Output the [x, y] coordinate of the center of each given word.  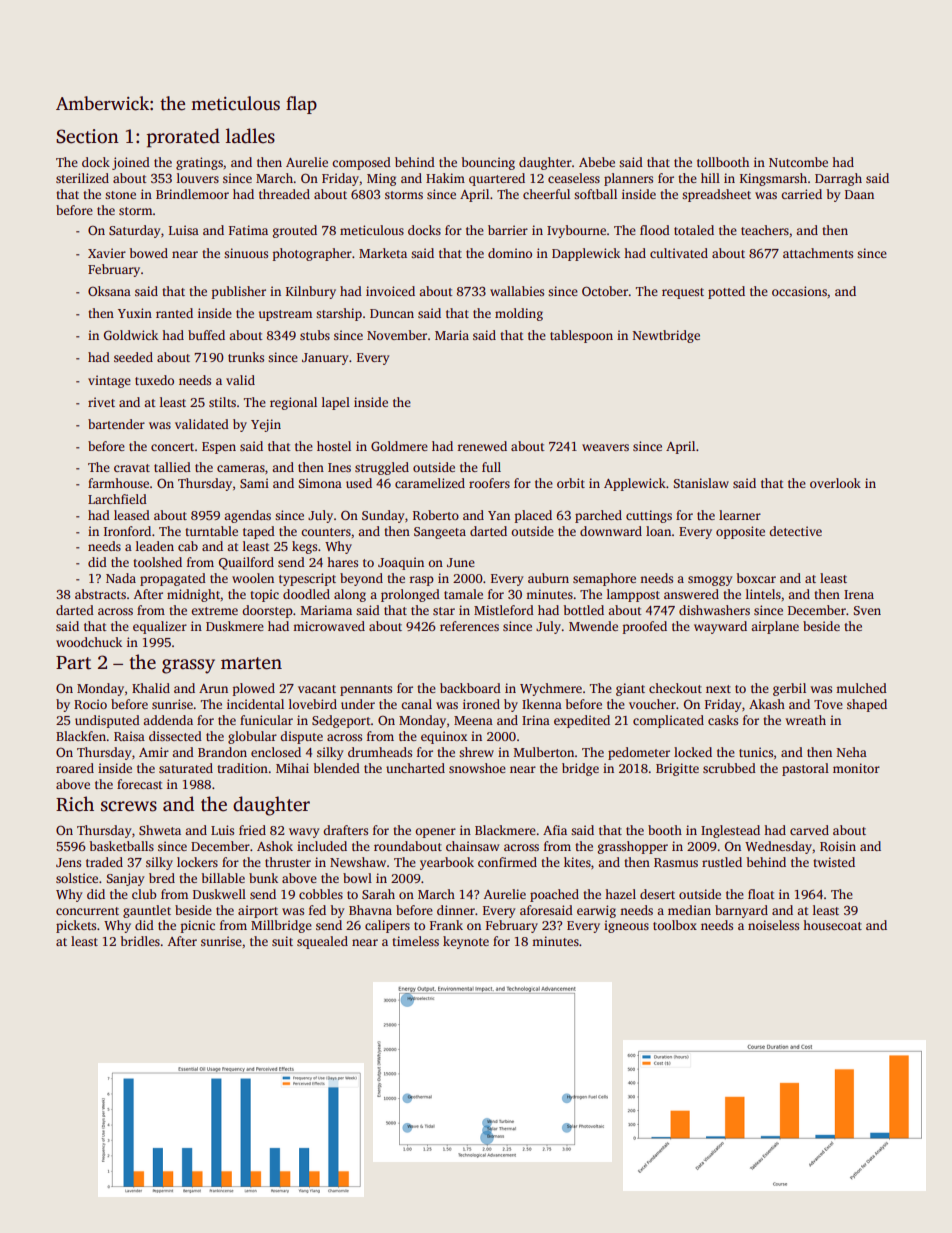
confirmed [507, 862]
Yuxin [135, 313]
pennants [366, 690]
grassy [188, 666]
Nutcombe [798, 162]
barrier [508, 230]
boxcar [756, 578]
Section [87, 136]
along [350, 595]
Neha [852, 752]
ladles [250, 136]
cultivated [679, 253]
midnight [193, 595]
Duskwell [219, 894]
